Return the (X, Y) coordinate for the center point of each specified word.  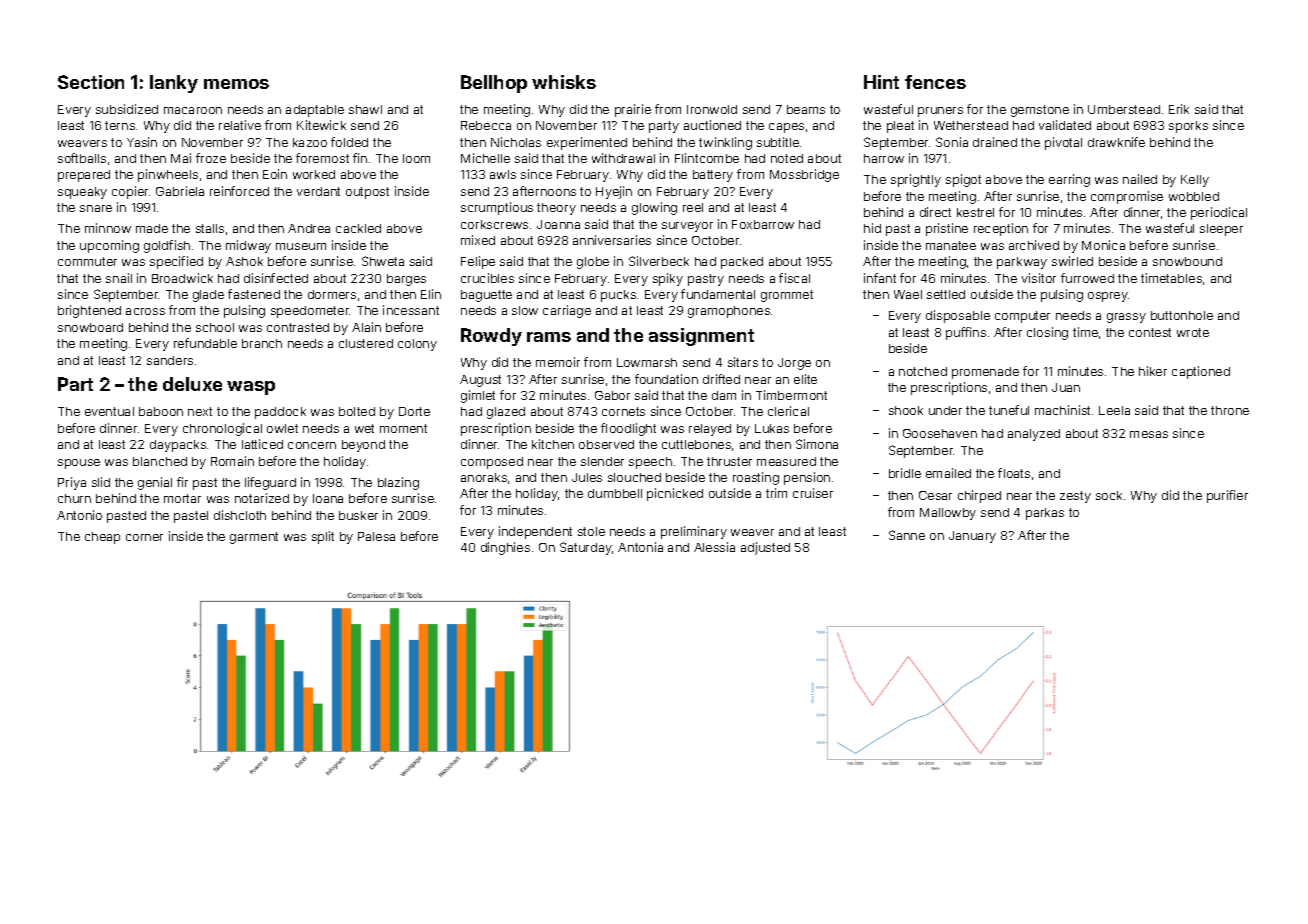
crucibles (487, 278)
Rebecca (486, 125)
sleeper (1221, 230)
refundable (205, 343)
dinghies (505, 548)
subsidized (127, 109)
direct (935, 212)
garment (254, 538)
